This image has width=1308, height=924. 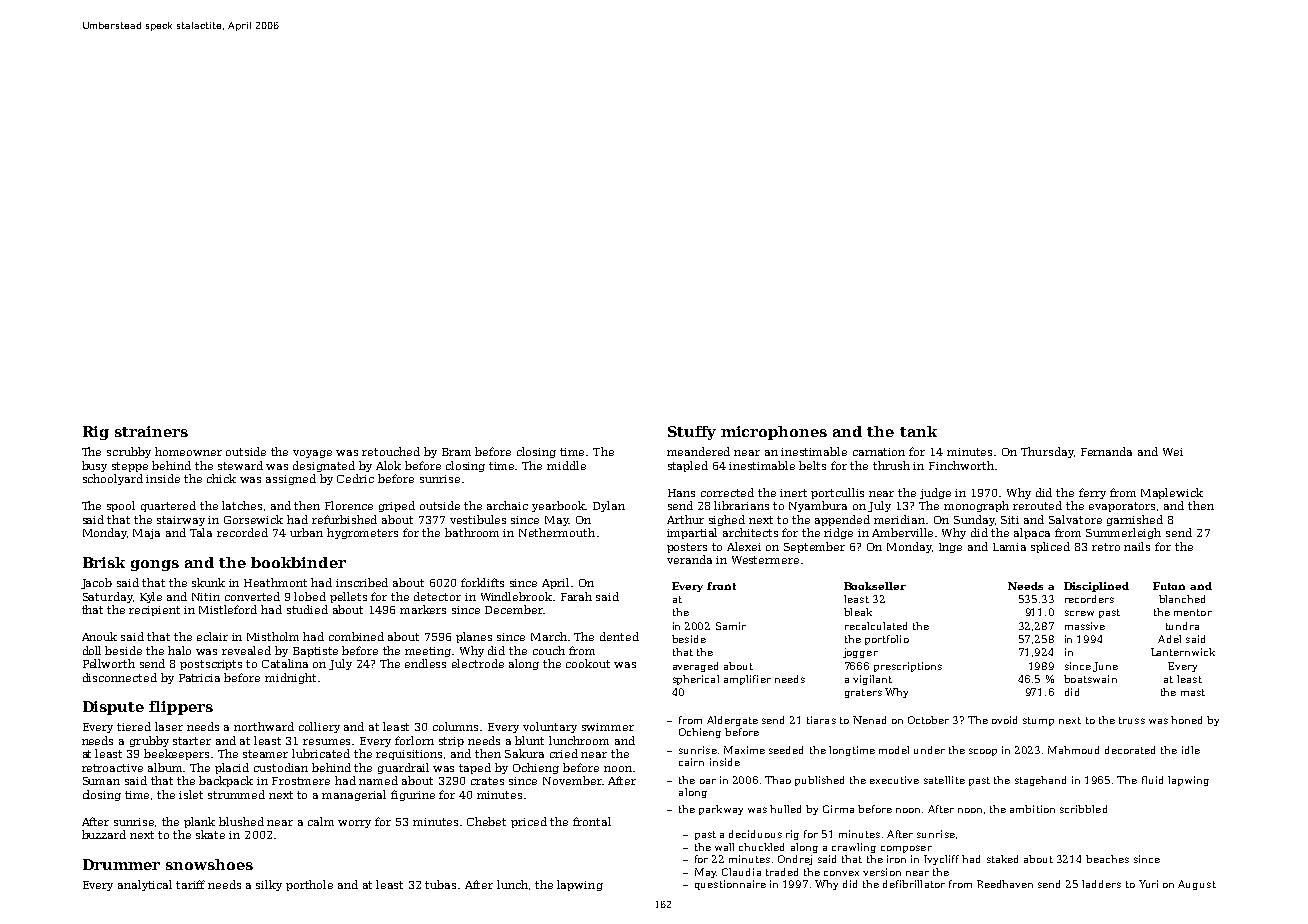 What do you see at coordinates (188, 451) in the image?
I see `homeowner` at bounding box center [188, 451].
